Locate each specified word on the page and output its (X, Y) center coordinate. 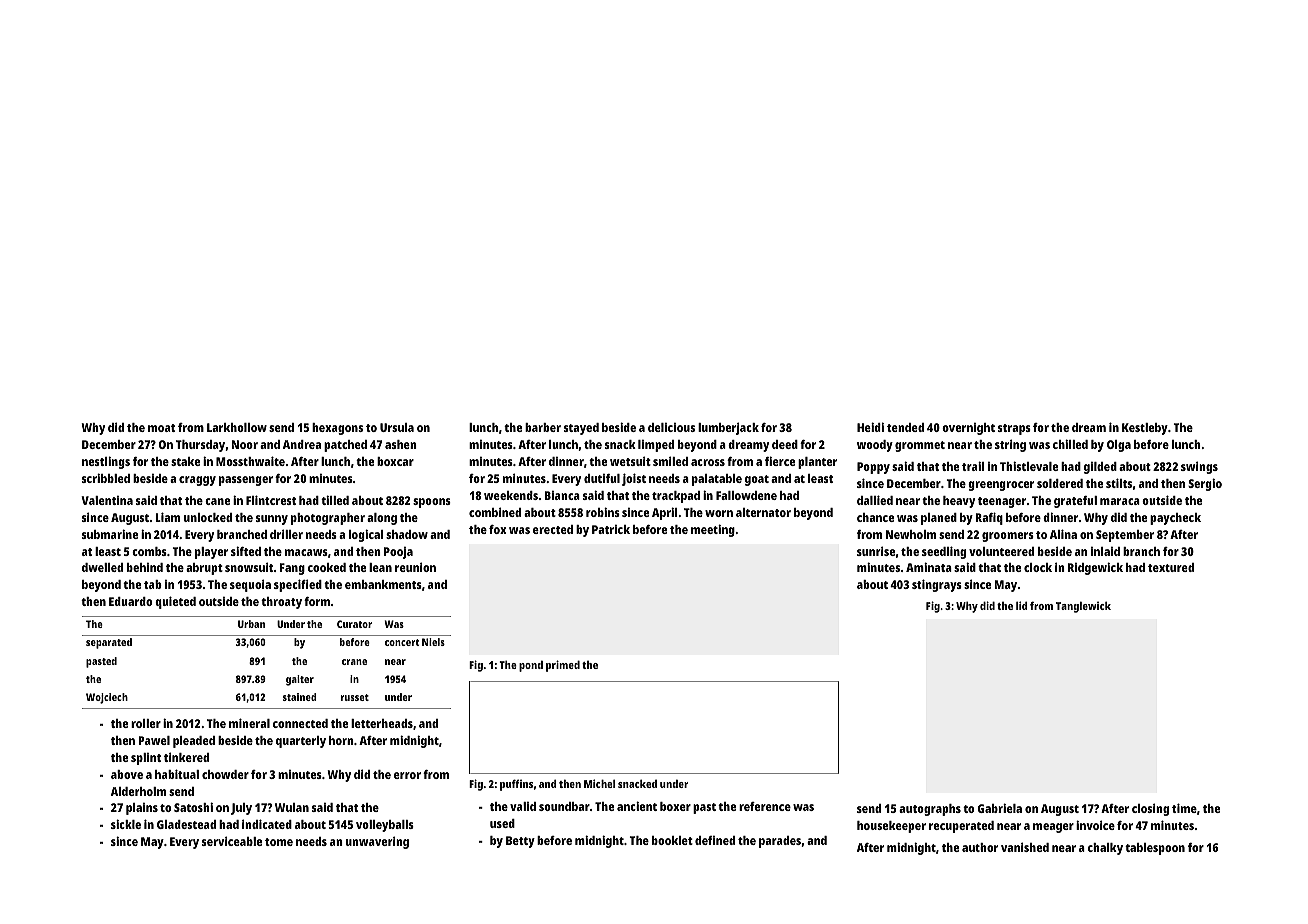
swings (1199, 467)
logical (366, 535)
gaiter (300, 680)
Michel (599, 783)
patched (345, 446)
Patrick (611, 529)
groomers (1008, 537)
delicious (671, 427)
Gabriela (1000, 808)
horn (341, 740)
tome (279, 842)
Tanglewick (1083, 607)
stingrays (937, 585)
